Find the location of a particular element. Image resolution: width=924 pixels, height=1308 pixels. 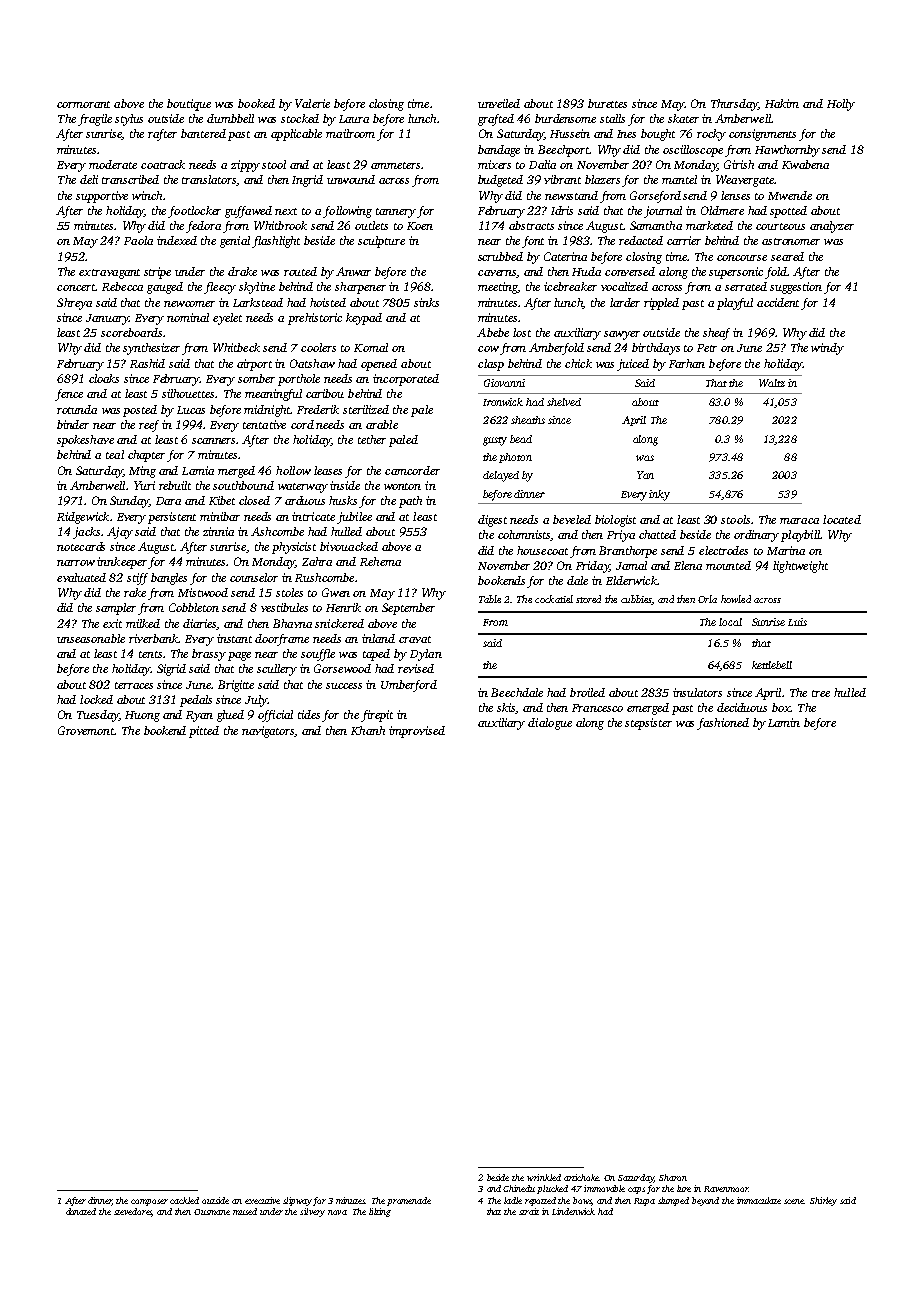

accident is located at coordinates (778, 302).
